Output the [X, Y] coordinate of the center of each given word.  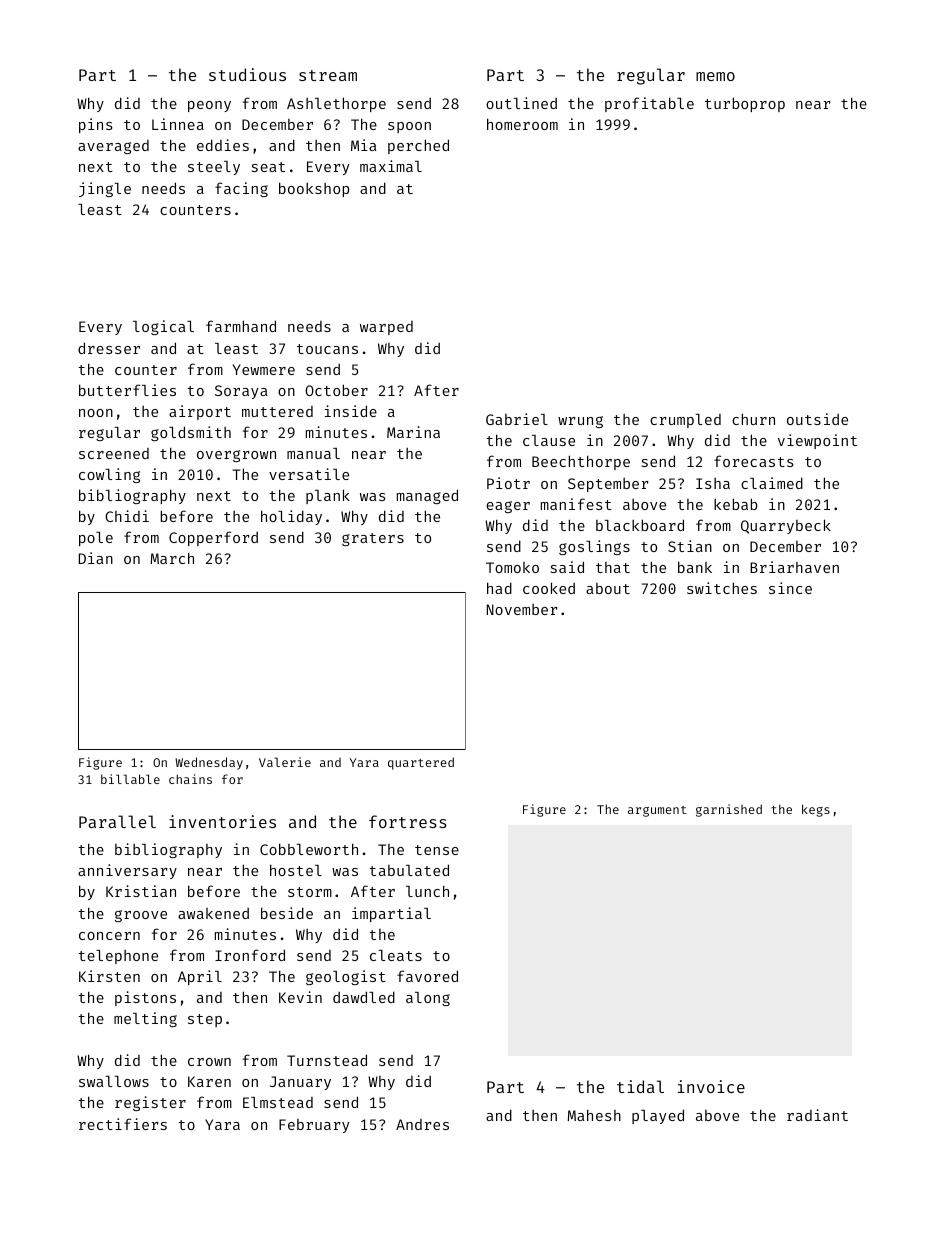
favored [427, 976]
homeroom [522, 124]
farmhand [241, 326]
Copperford [213, 538]
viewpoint [817, 441]
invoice [711, 1086]
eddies [223, 145]
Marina [413, 432]
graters [373, 539]
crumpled [685, 421]
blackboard [640, 525]
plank [328, 496]
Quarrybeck [786, 526]
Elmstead [278, 1102]
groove [141, 916]
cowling [109, 475]
